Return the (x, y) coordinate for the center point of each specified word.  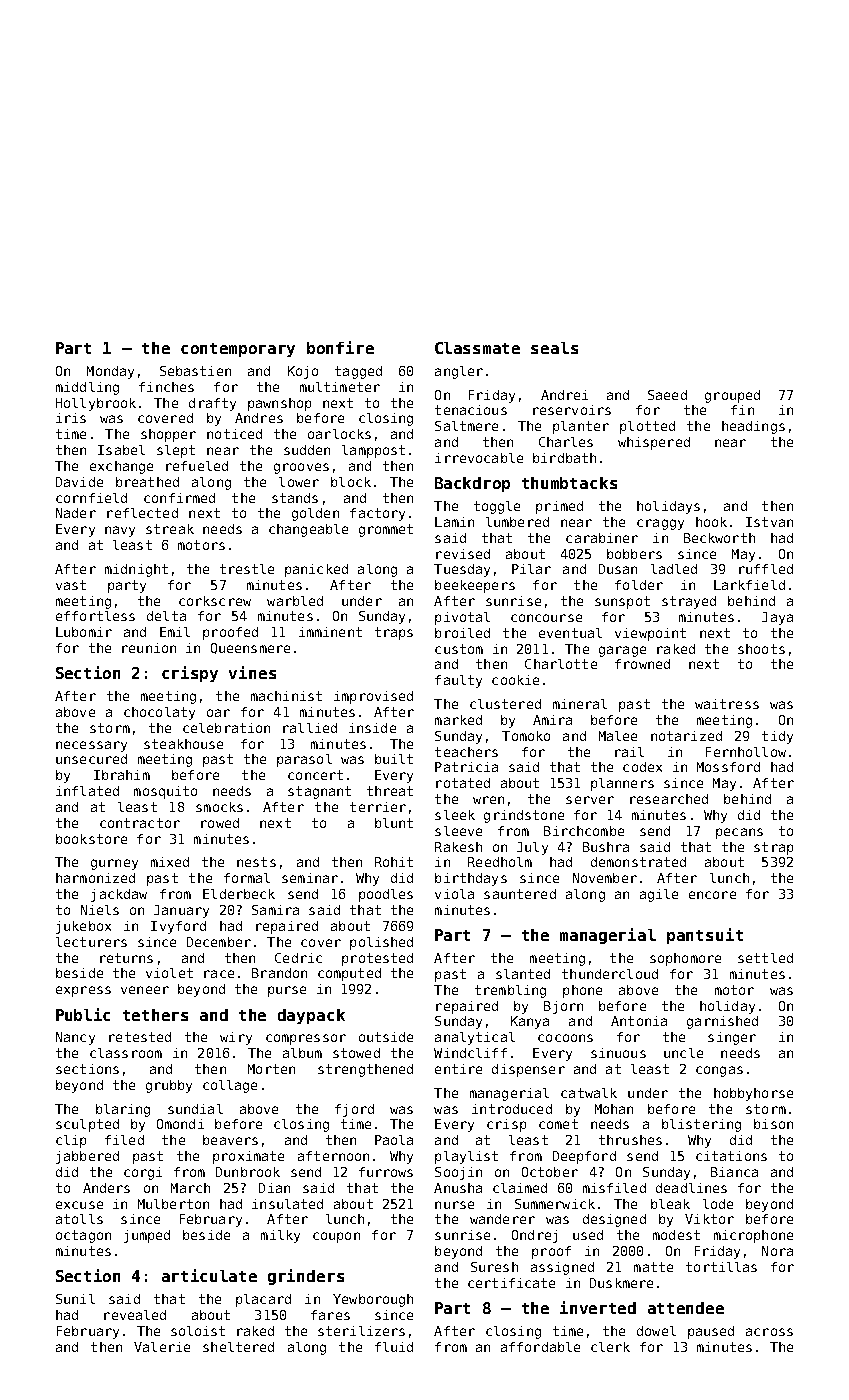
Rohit (394, 862)
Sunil (75, 1299)
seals (554, 348)
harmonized (95, 878)
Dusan (618, 569)
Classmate (477, 348)
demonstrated (638, 862)
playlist (466, 1157)
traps (394, 633)
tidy (777, 737)
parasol (304, 760)
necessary (91, 746)
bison (773, 1124)
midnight (136, 570)
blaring (123, 1110)
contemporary (238, 350)
